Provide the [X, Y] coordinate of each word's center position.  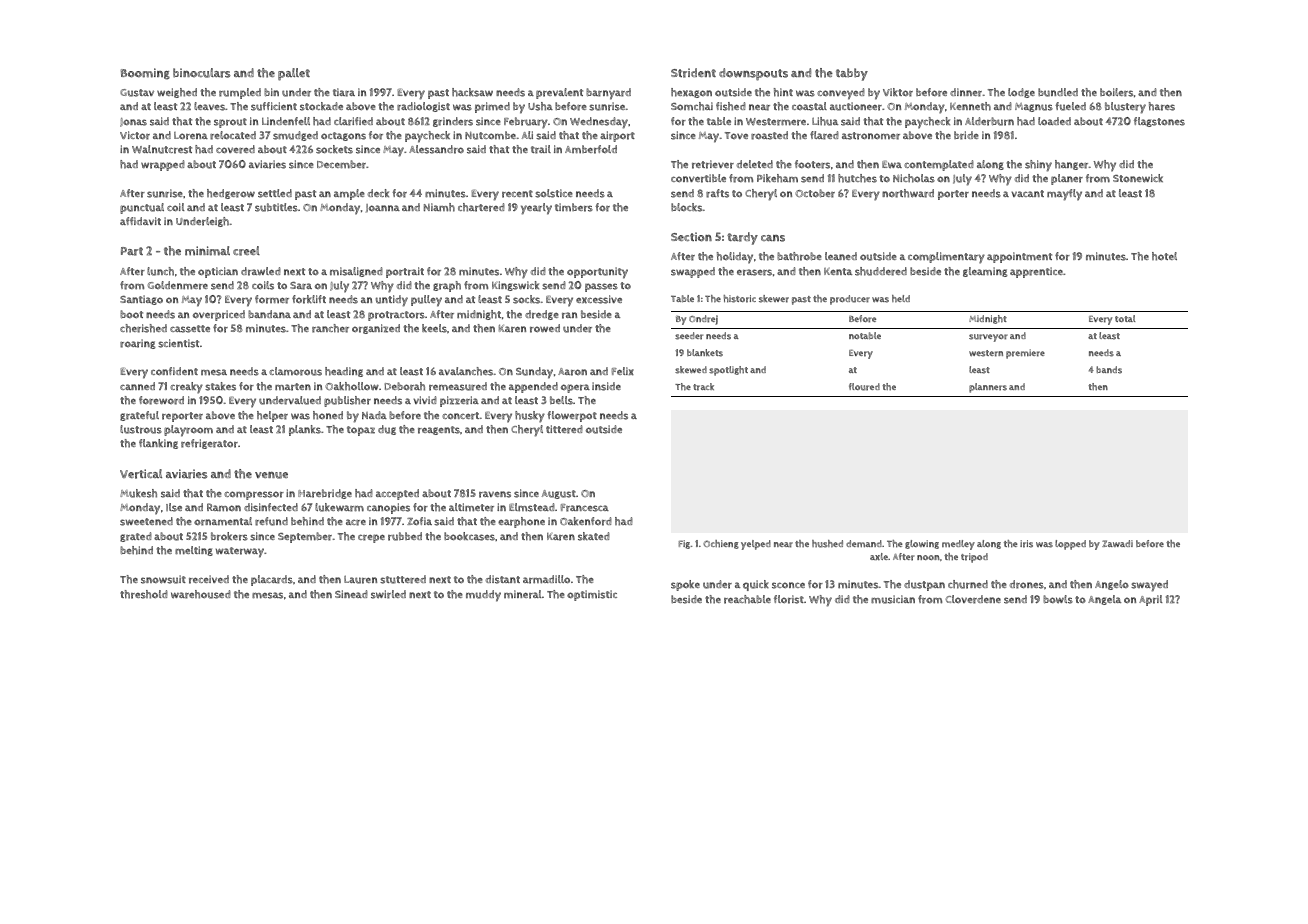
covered [235, 149]
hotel [1164, 256]
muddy [483, 596]
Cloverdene [973, 599]
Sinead [351, 594]
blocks [687, 207]
